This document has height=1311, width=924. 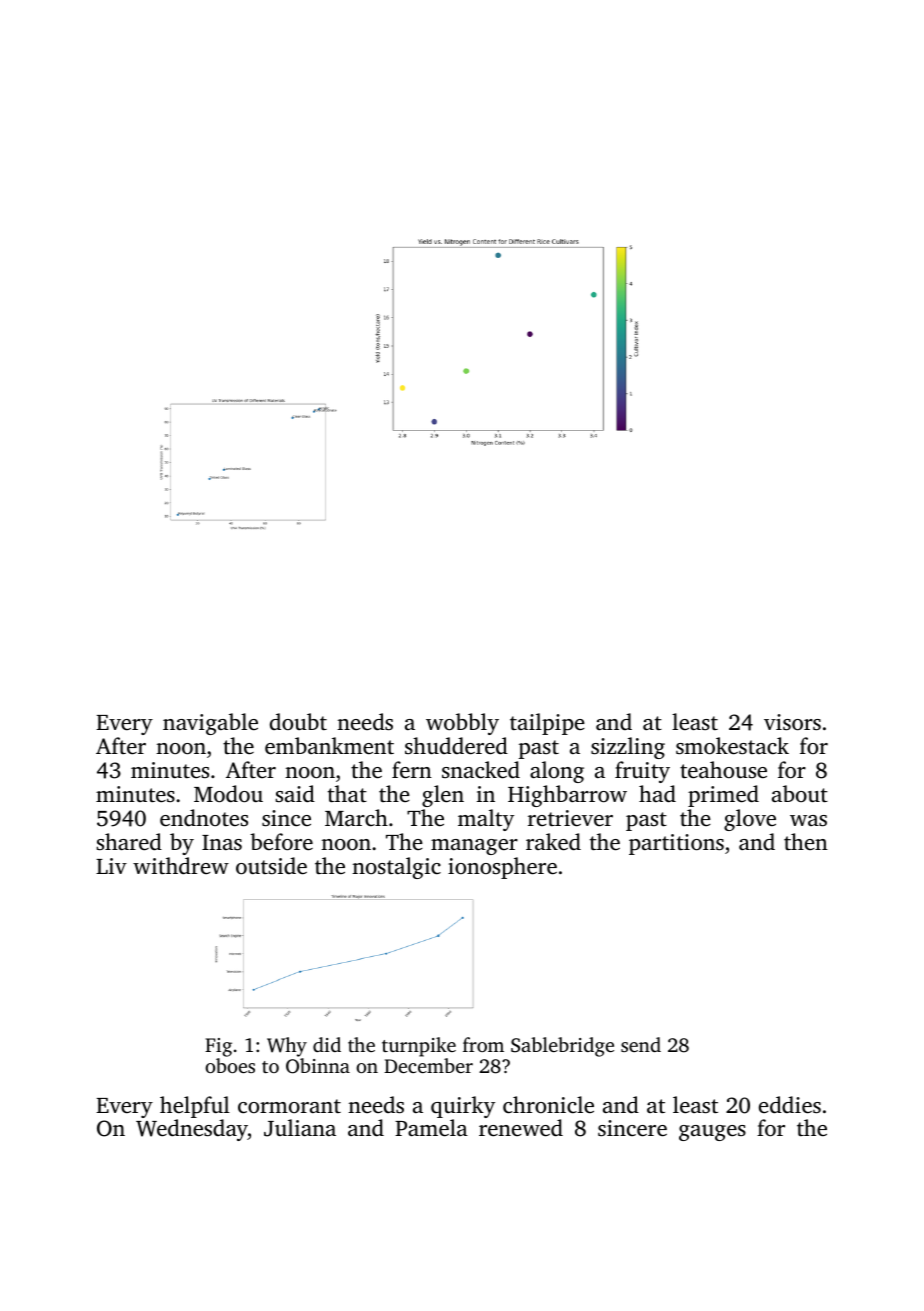 What do you see at coordinates (790, 1105) in the document?
I see `eddies` at bounding box center [790, 1105].
